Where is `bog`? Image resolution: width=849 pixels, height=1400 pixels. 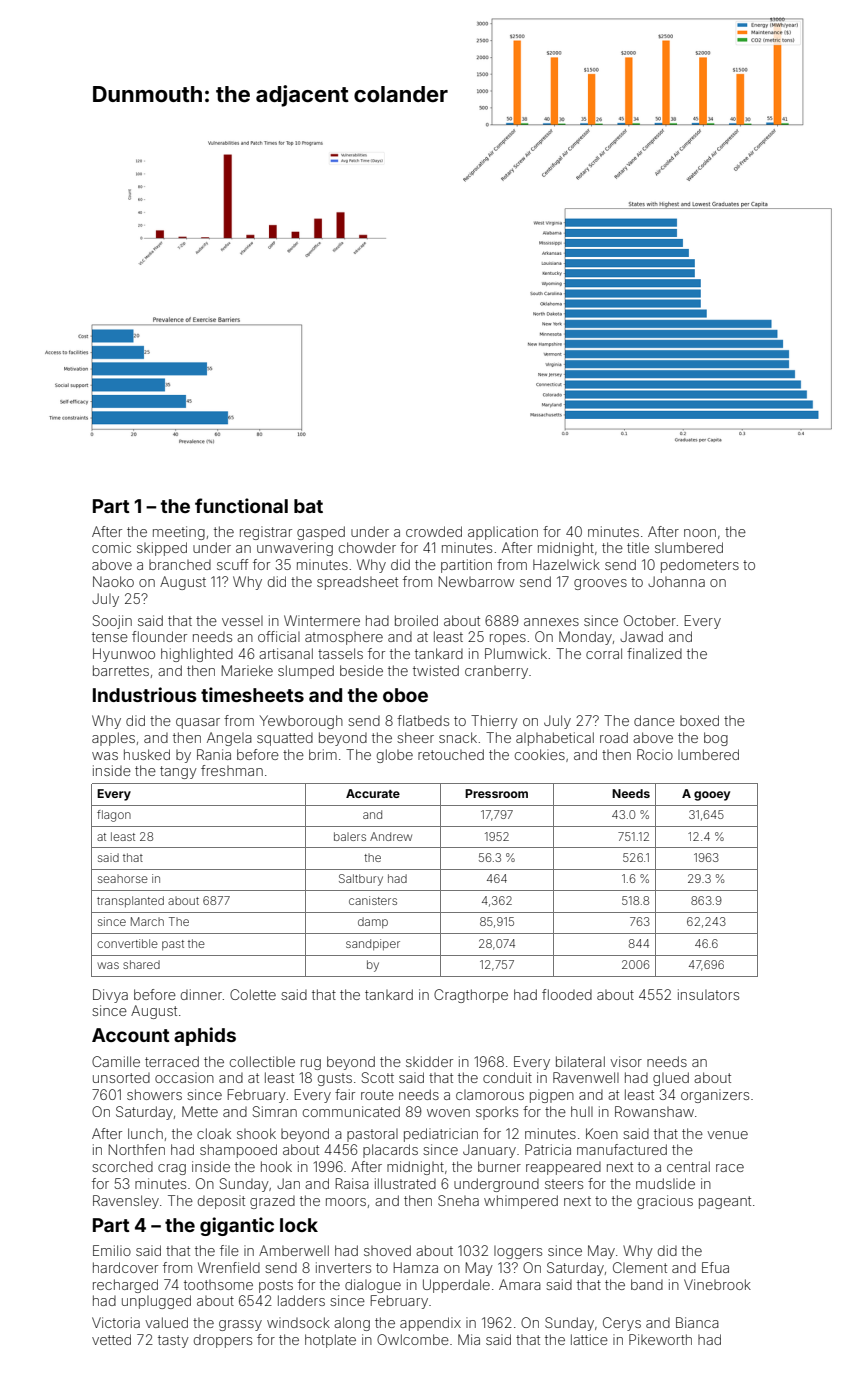
bog is located at coordinates (716, 739).
